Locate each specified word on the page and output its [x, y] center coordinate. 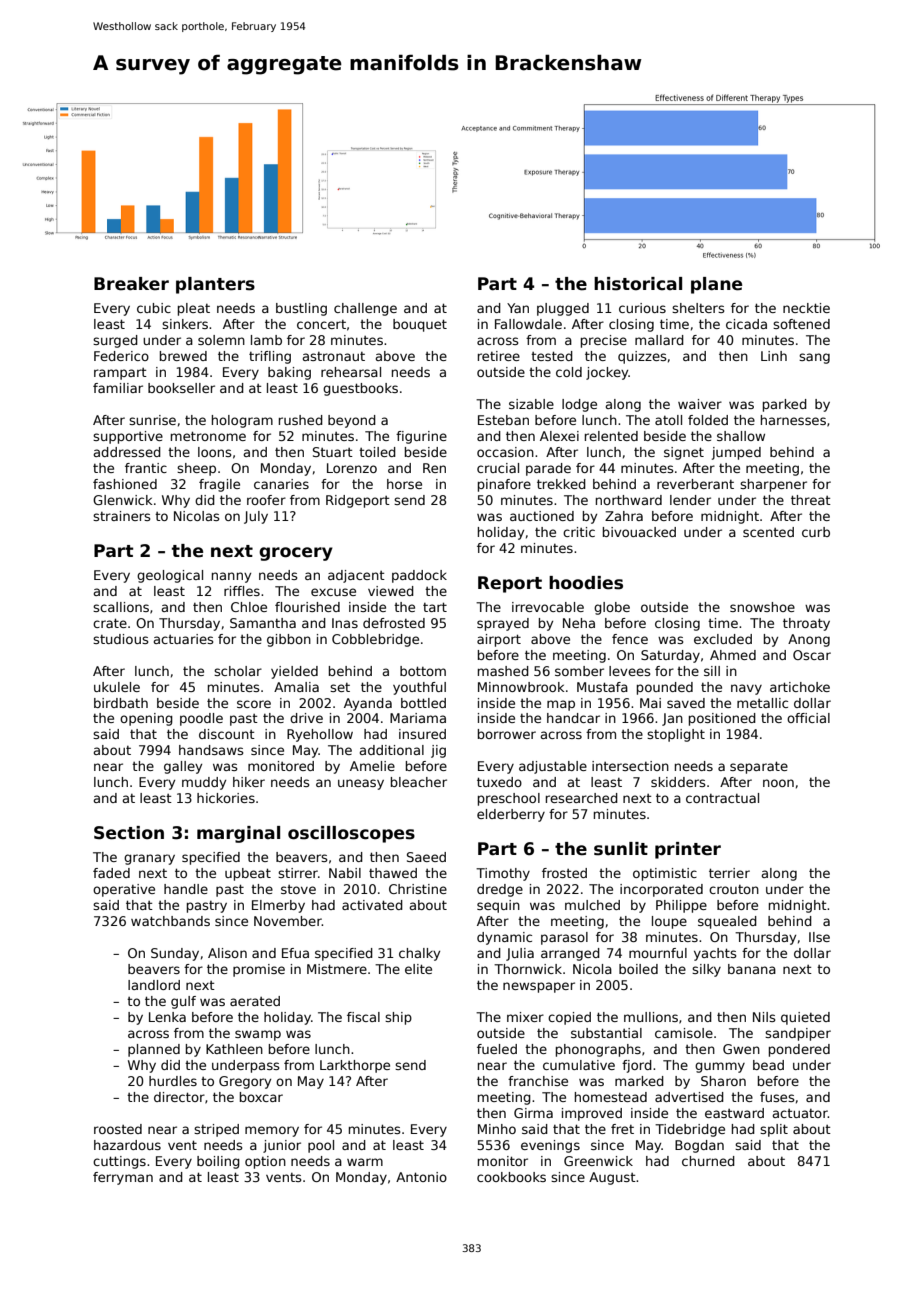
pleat [194, 309]
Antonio [421, 1177]
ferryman [123, 1178]
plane [716, 285]
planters [215, 285]
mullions [651, 1017]
